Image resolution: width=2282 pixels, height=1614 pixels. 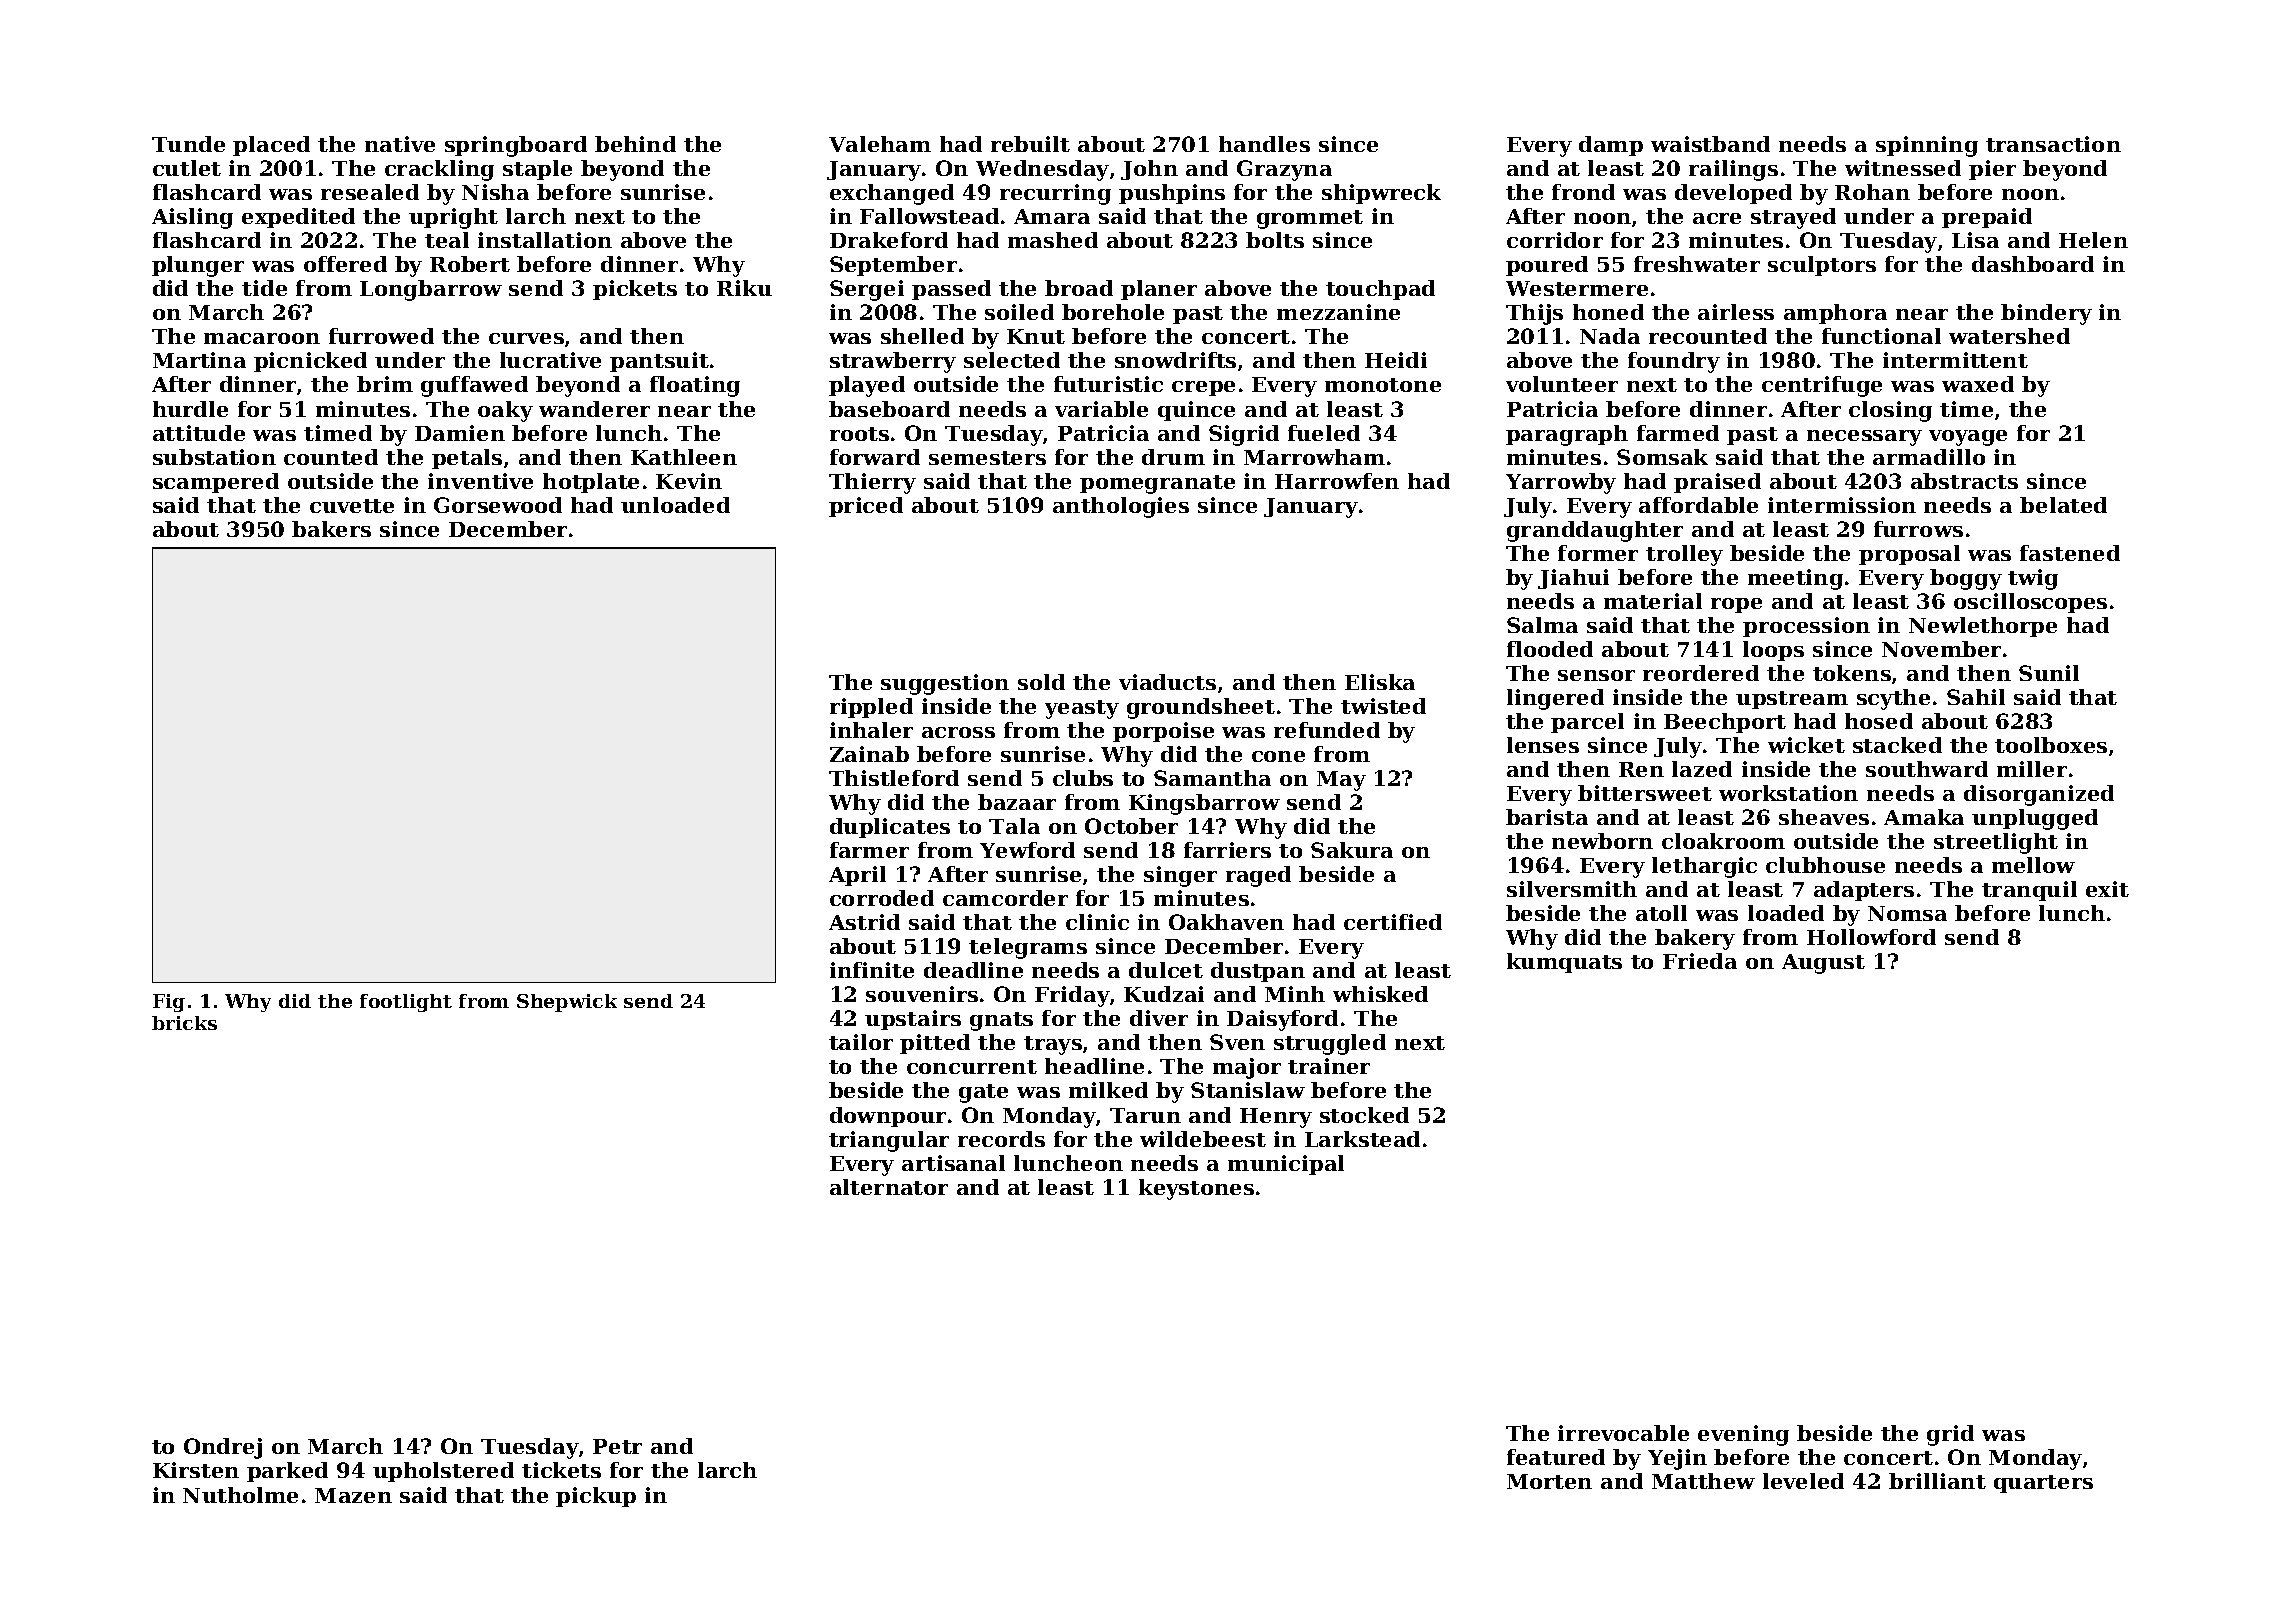 I want to click on Nutholme, so click(x=240, y=1495).
